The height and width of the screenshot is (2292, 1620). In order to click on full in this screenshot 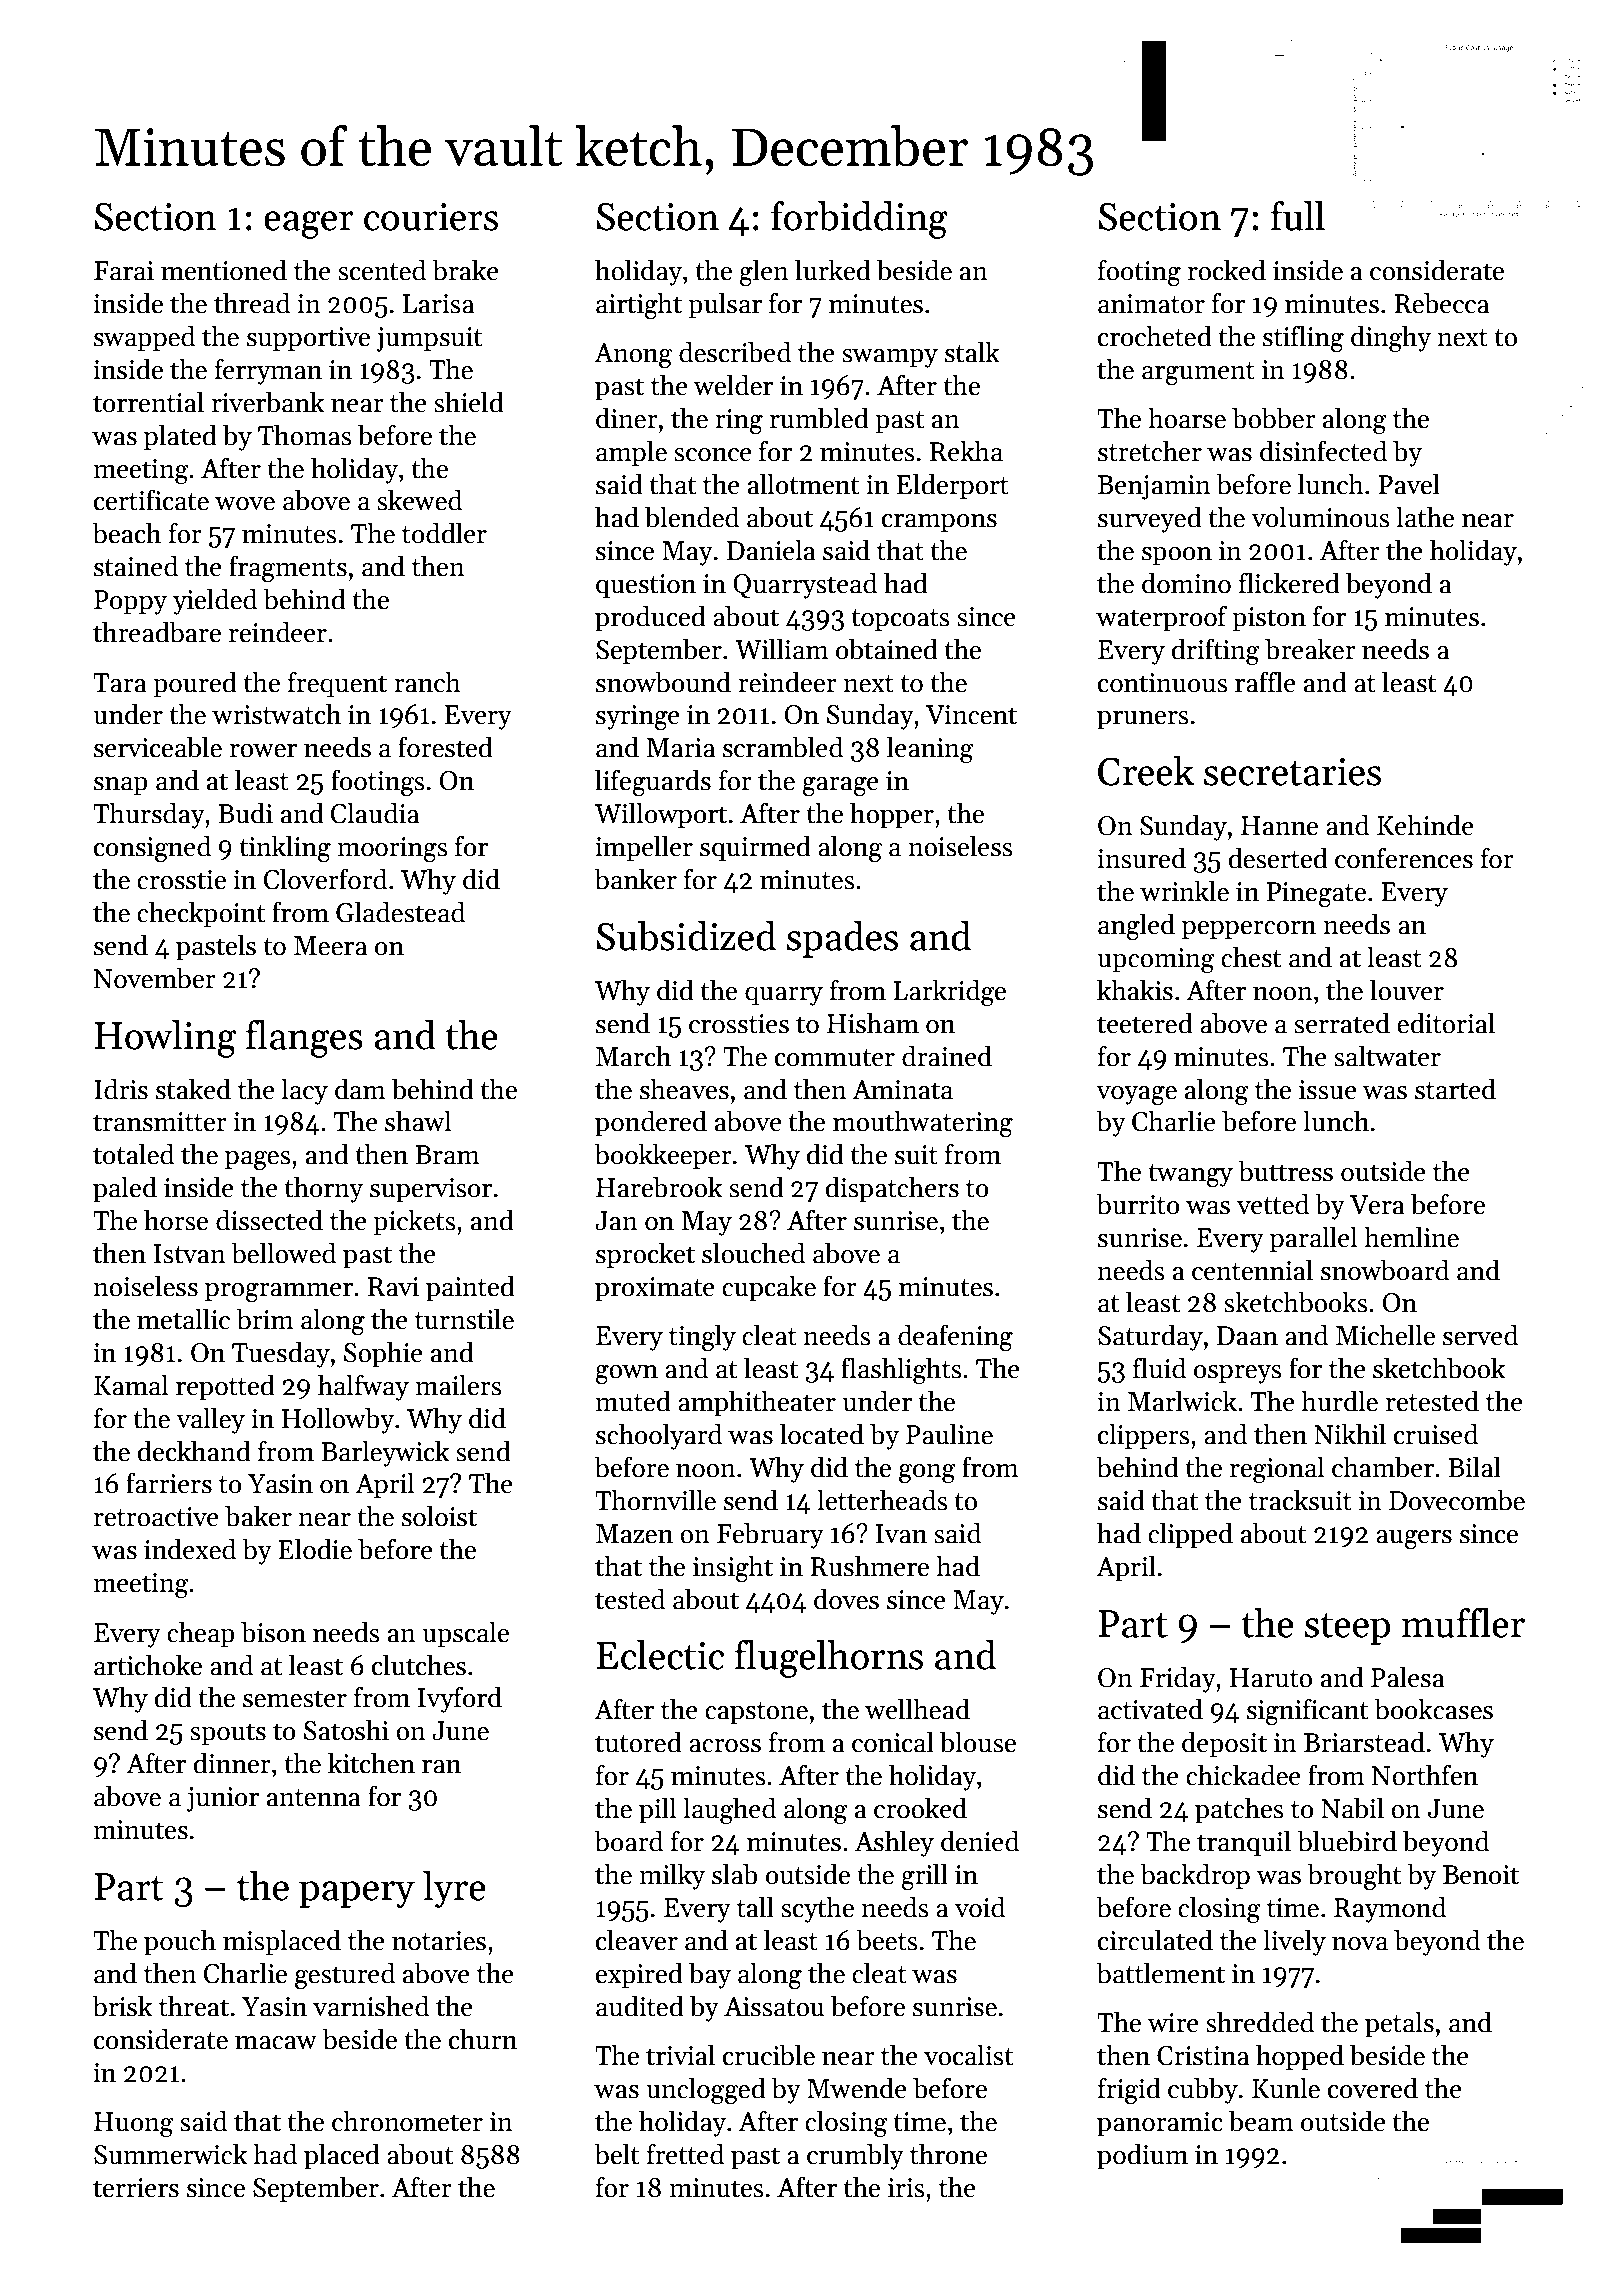, I will do `click(1298, 216)`.
